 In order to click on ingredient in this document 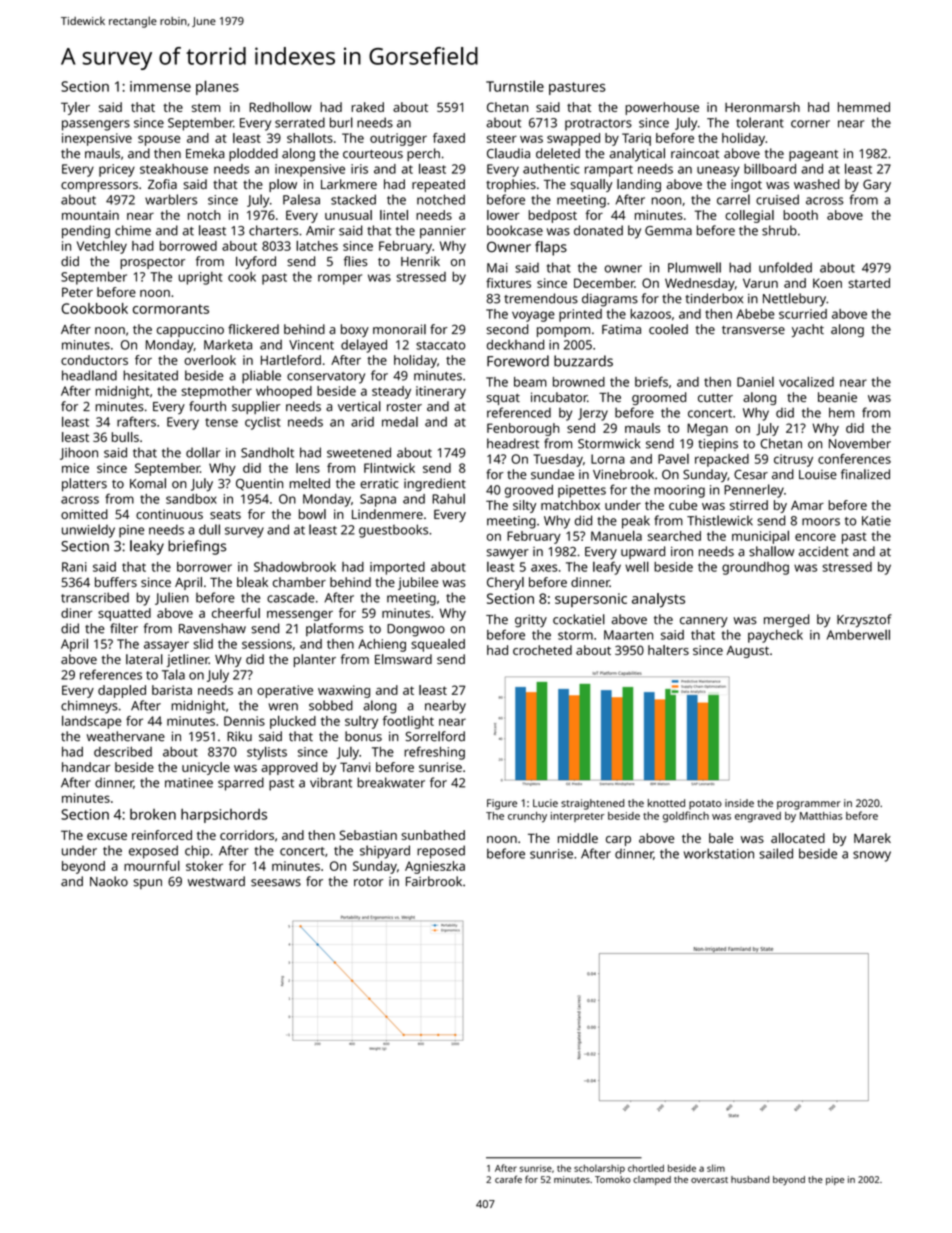, I will do `click(435, 485)`.
